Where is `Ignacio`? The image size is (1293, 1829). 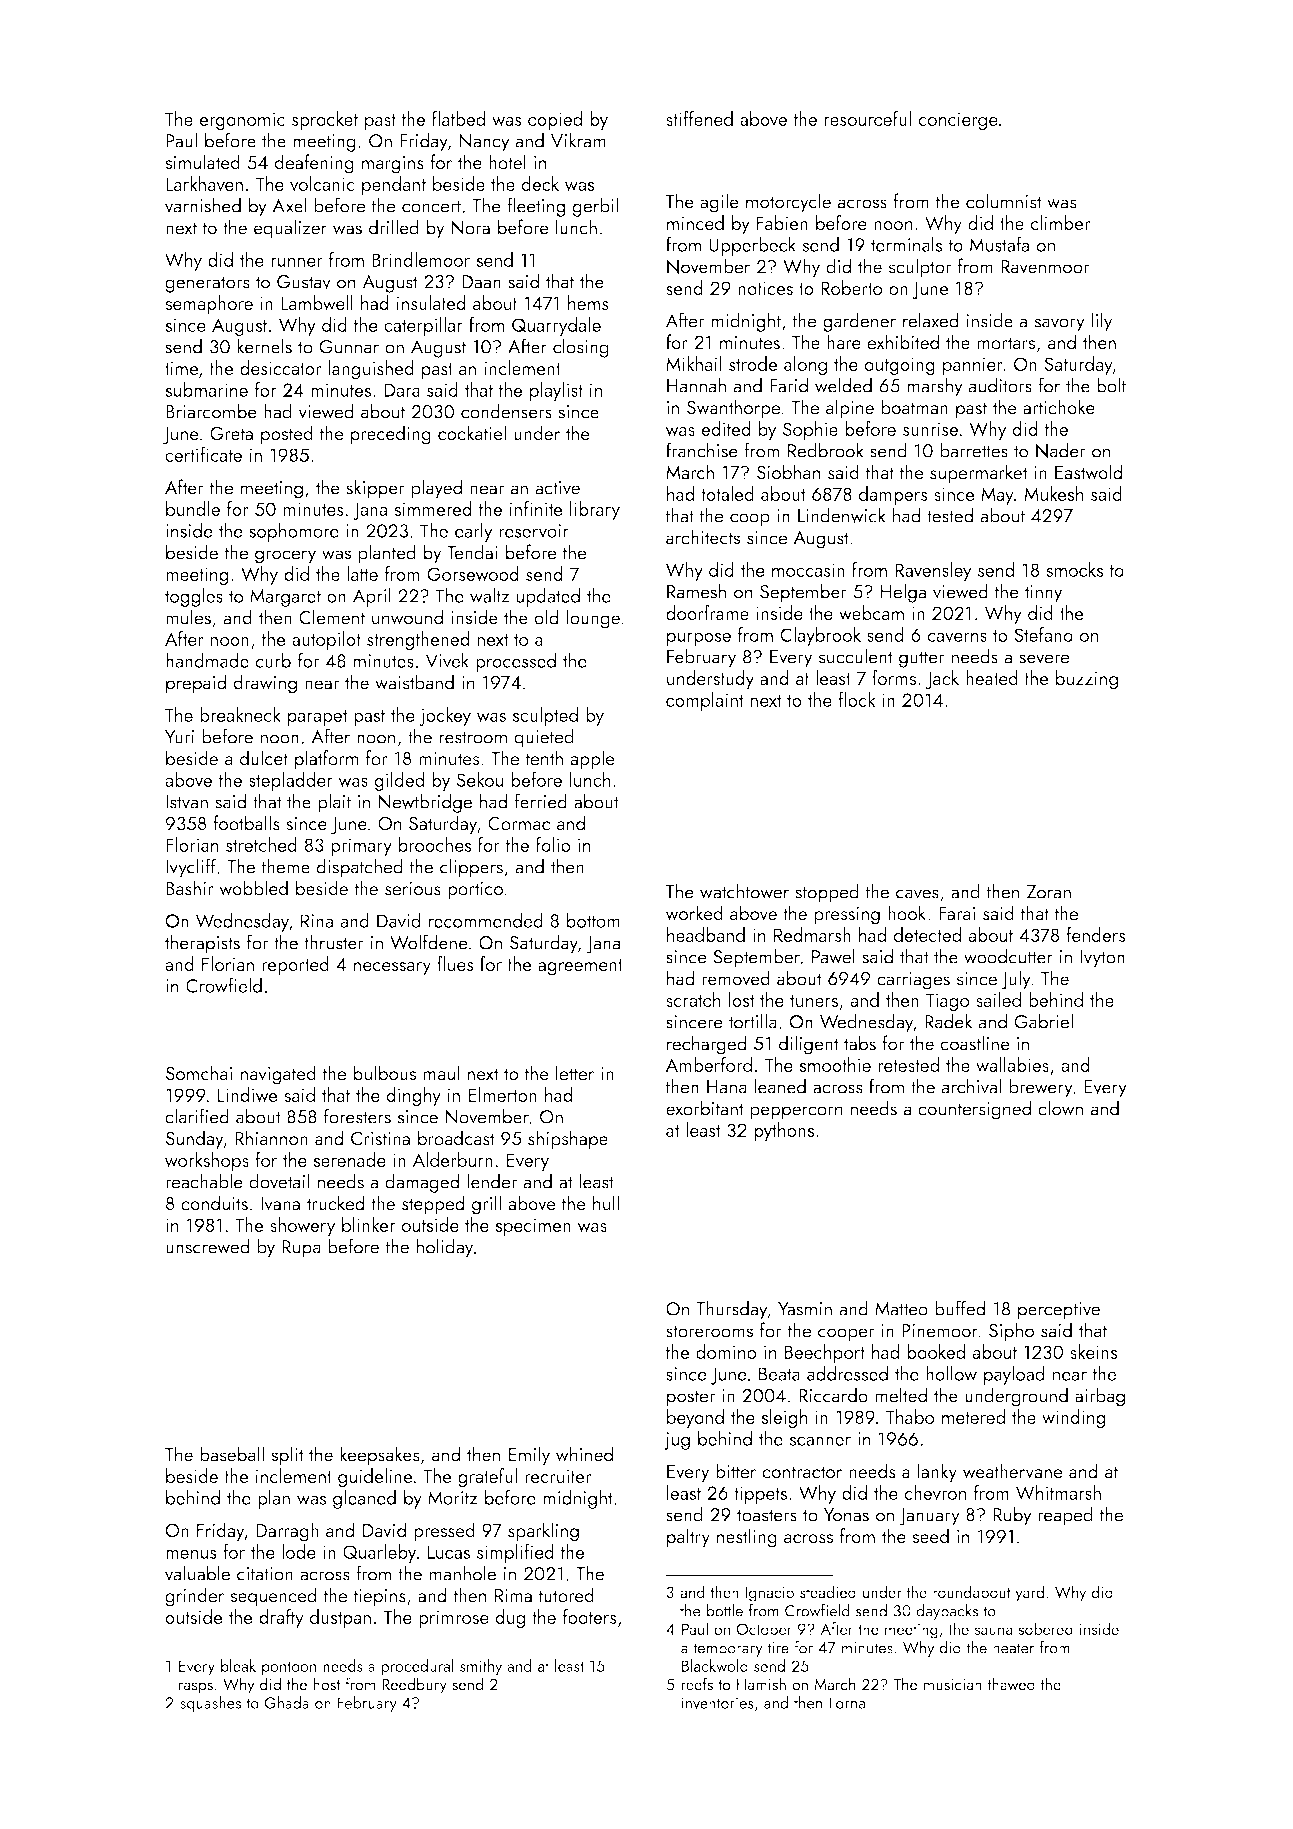 Ignacio is located at coordinates (769, 1594).
